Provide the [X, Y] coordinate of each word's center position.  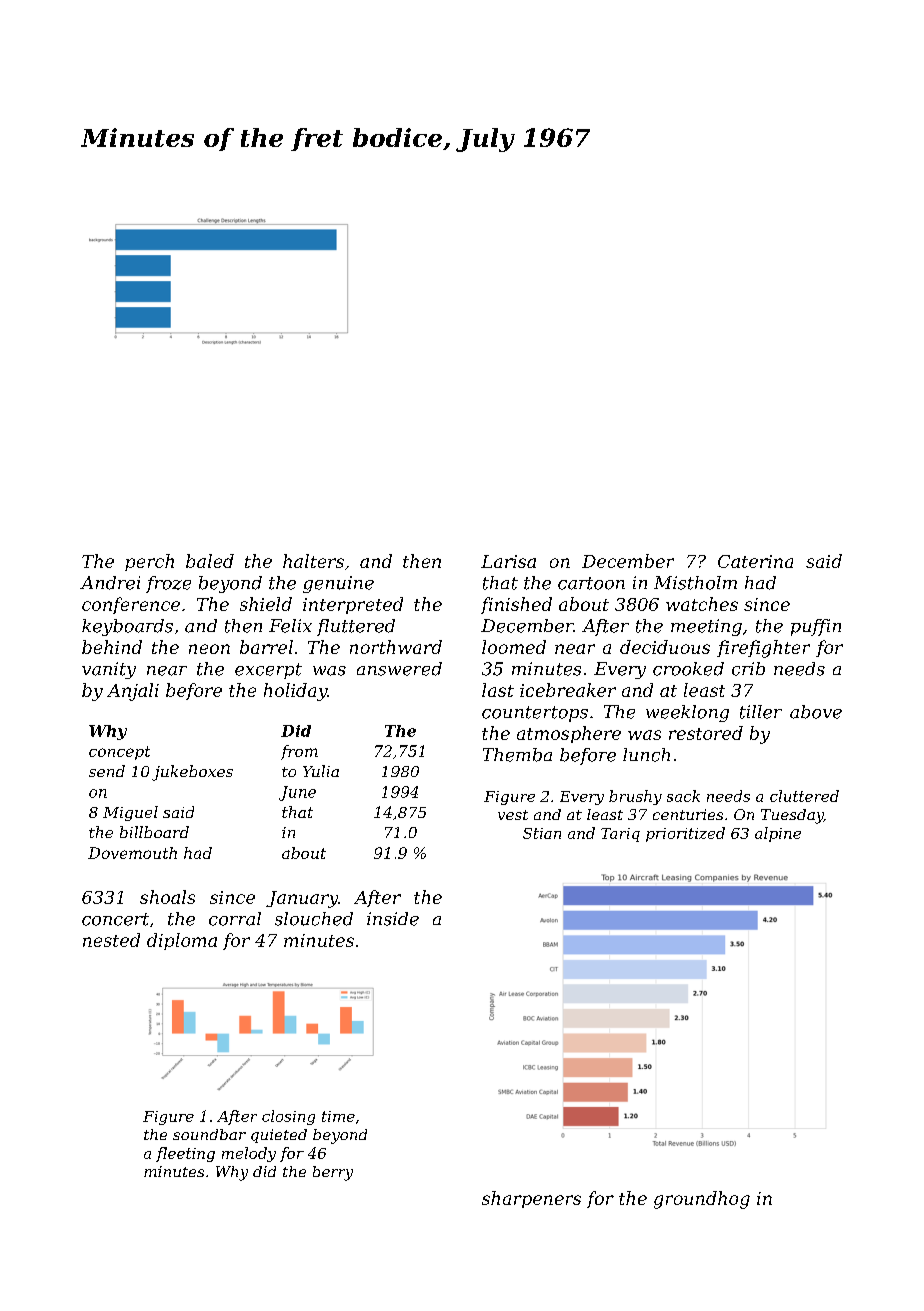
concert [115, 919]
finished [516, 605]
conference [131, 605]
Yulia [321, 771]
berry [333, 1173]
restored [706, 733]
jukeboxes [192, 773]
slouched [314, 919]
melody [249, 1154]
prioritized [685, 834]
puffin [816, 627]
